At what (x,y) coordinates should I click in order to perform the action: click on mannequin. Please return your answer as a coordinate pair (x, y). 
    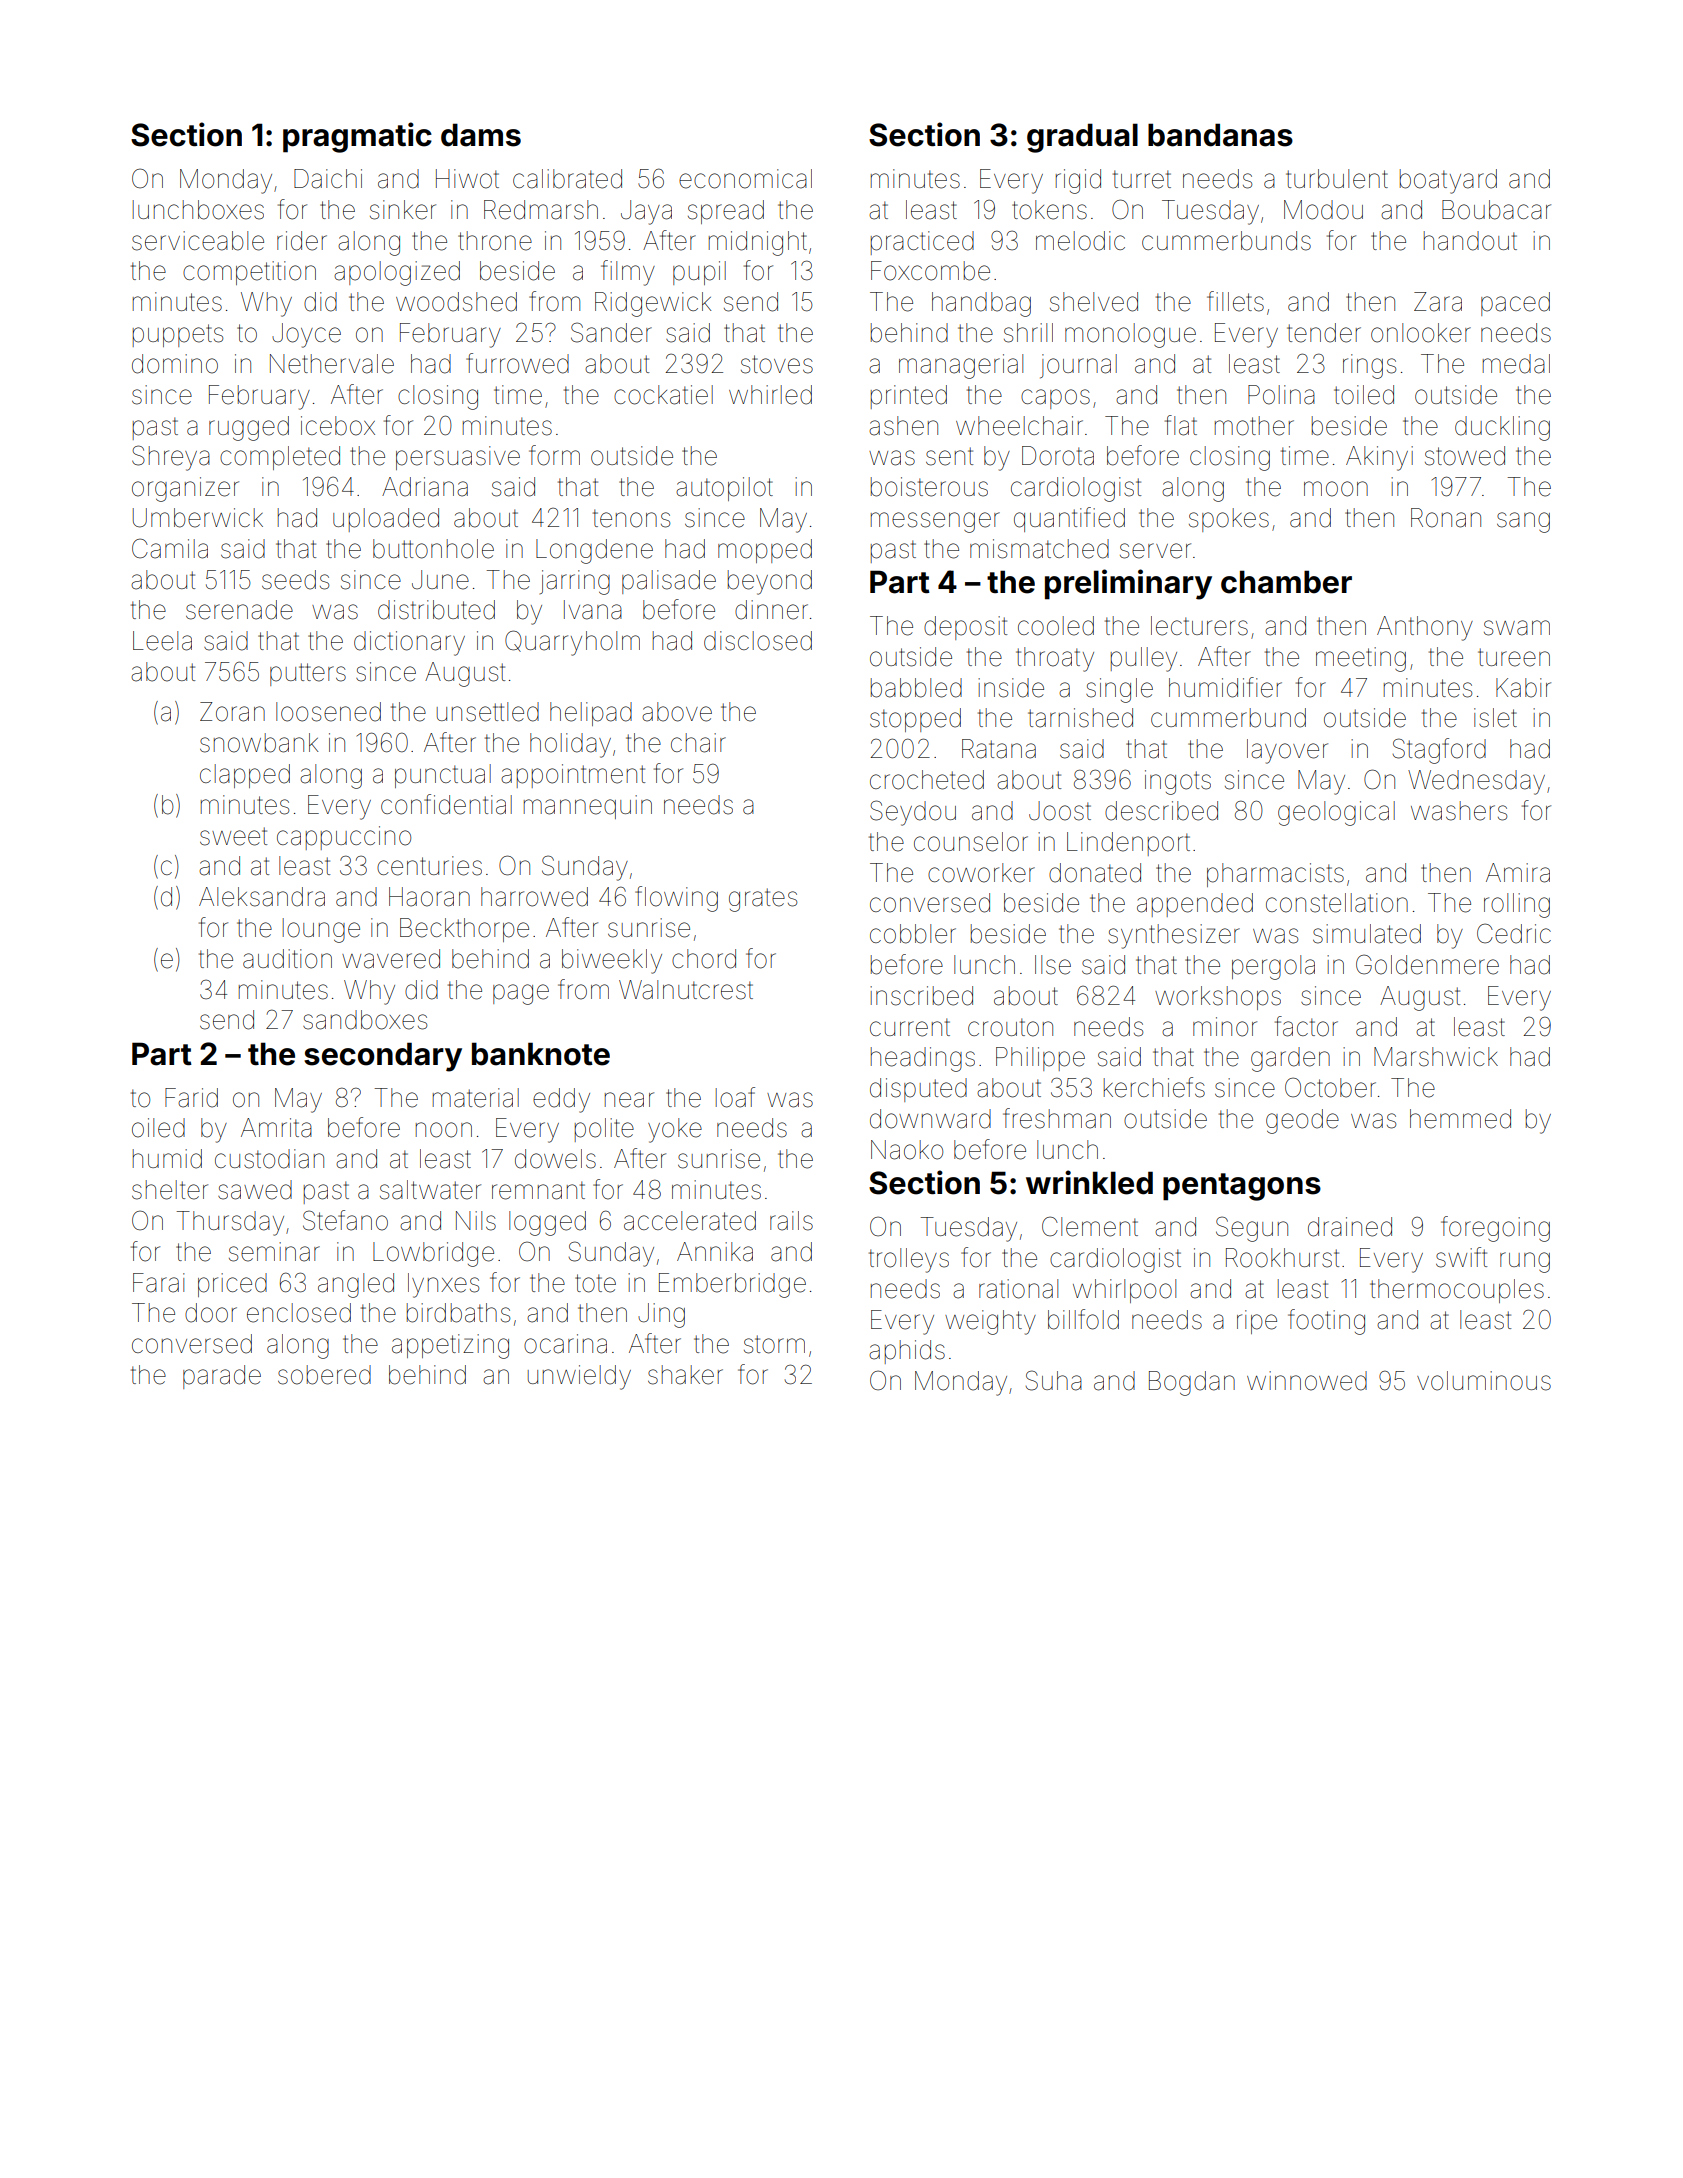
    Looking at the image, I should click on (588, 807).
